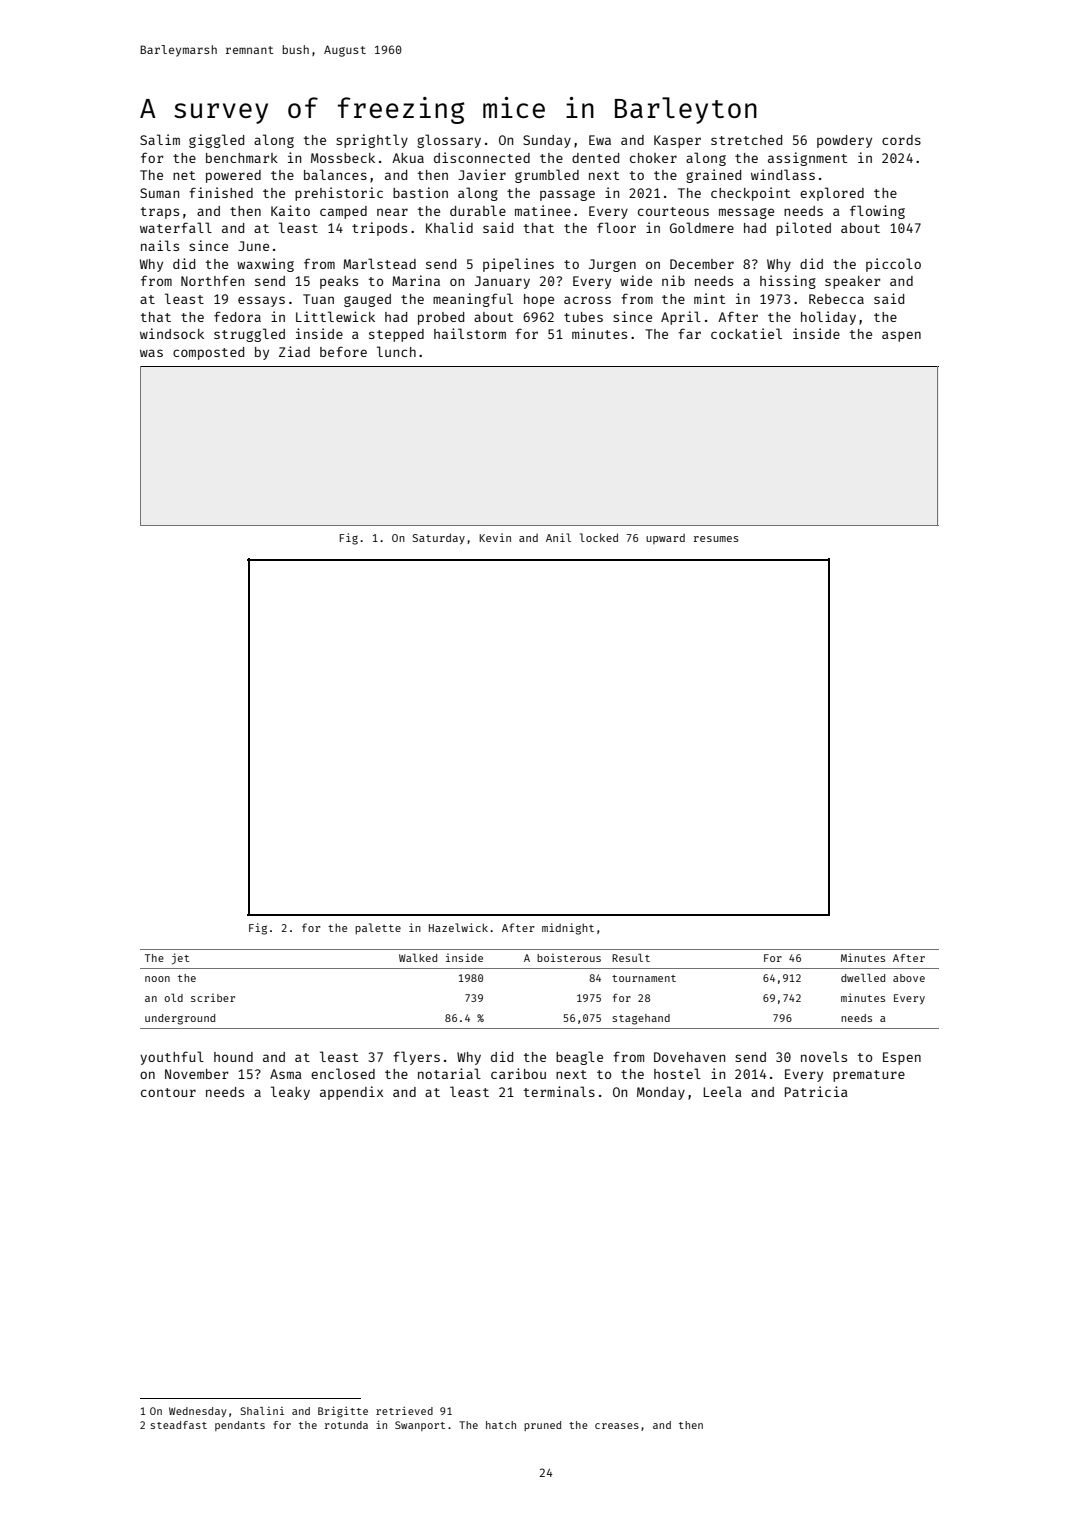  What do you see at coordinates (844, 141) in the image?
I see `powdery` at bounding box center [844, 141].
